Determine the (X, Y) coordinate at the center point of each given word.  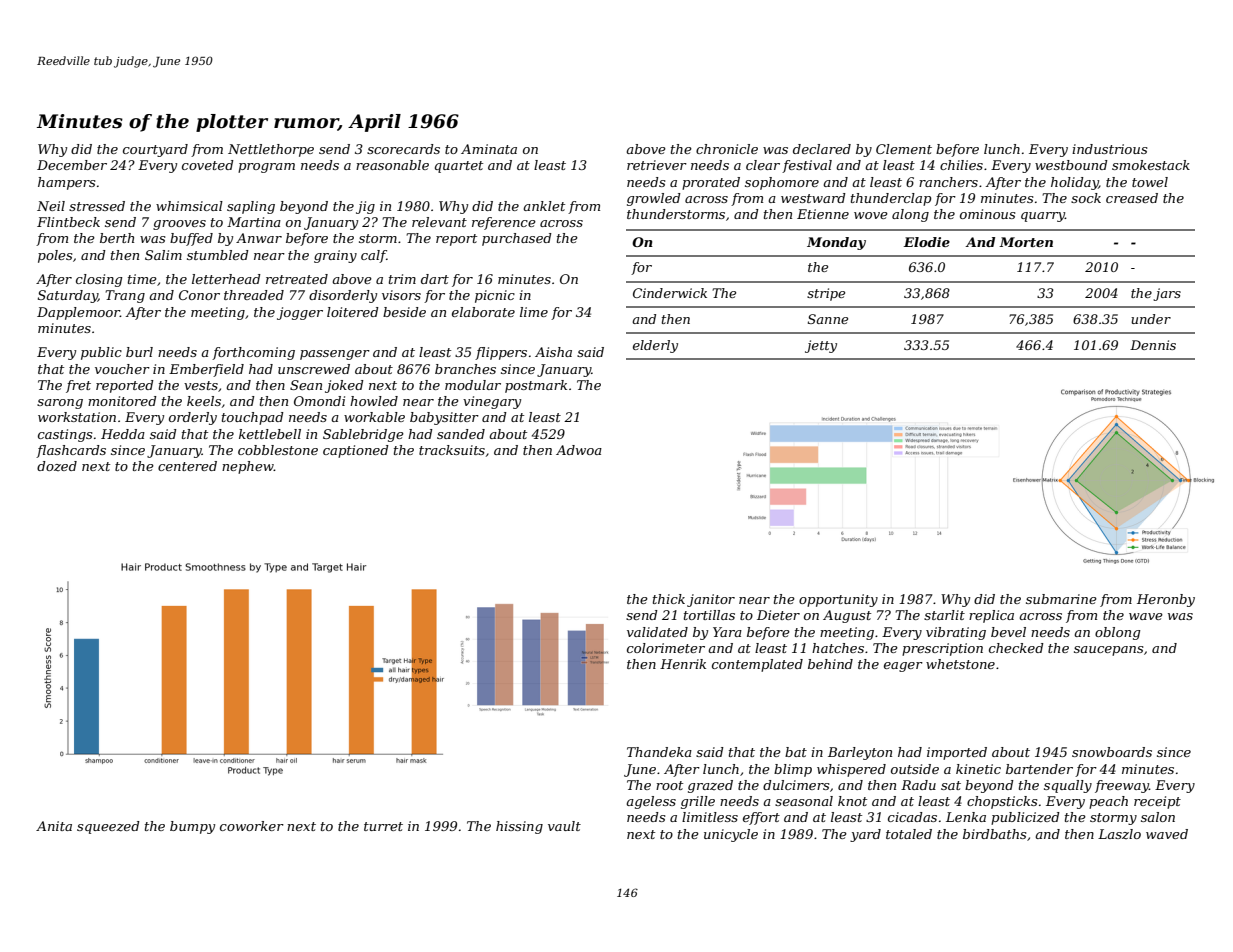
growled (654, 199)
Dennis (1153, 345)
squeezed (108, 827)
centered (187, 466)
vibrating (956, 633)
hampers (66, 183)
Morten (1026, 242)
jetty (821, 346)
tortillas (709, 615)
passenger (335, 355)
